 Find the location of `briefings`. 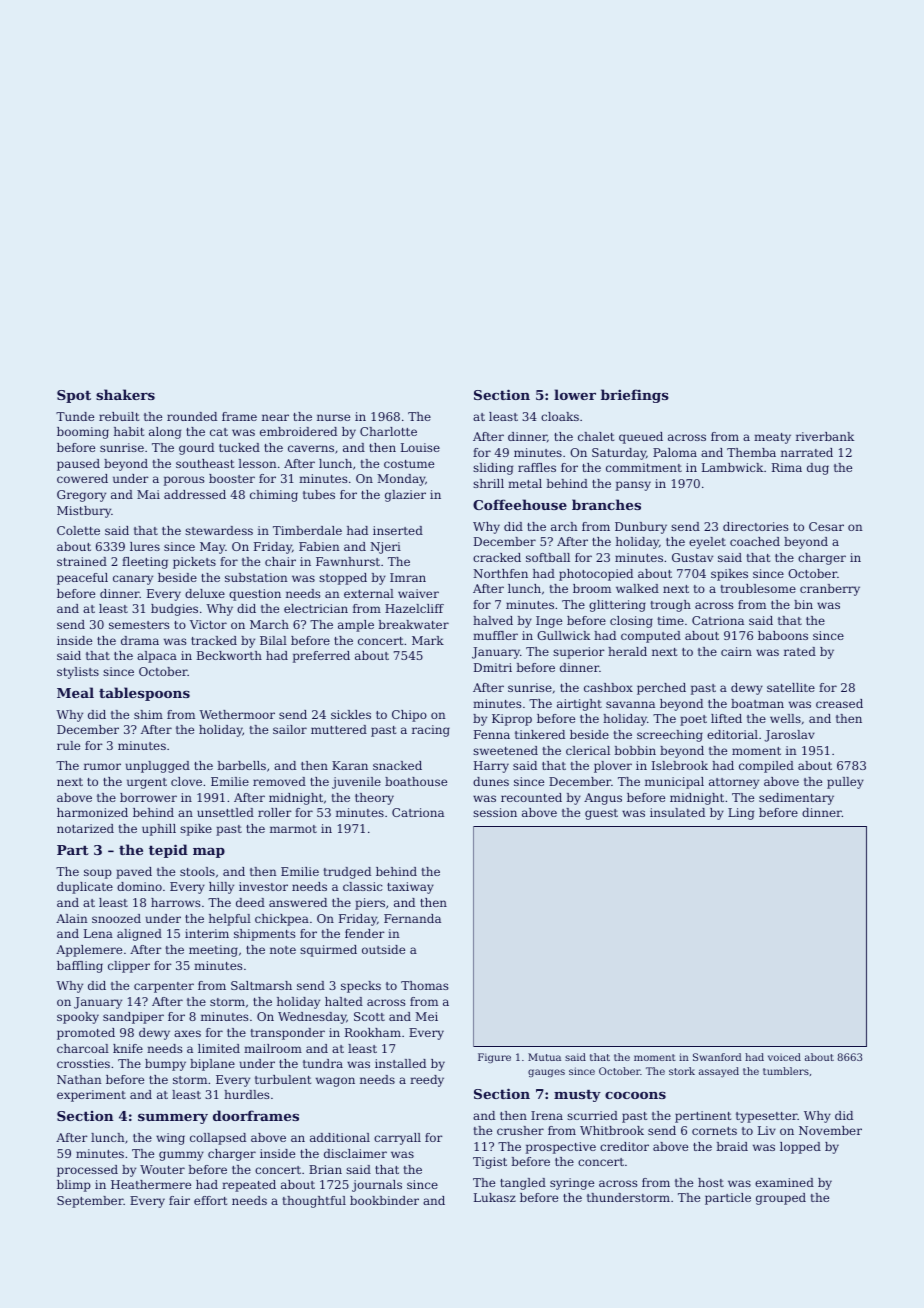

briefings is located at coordinates (635, 396).
